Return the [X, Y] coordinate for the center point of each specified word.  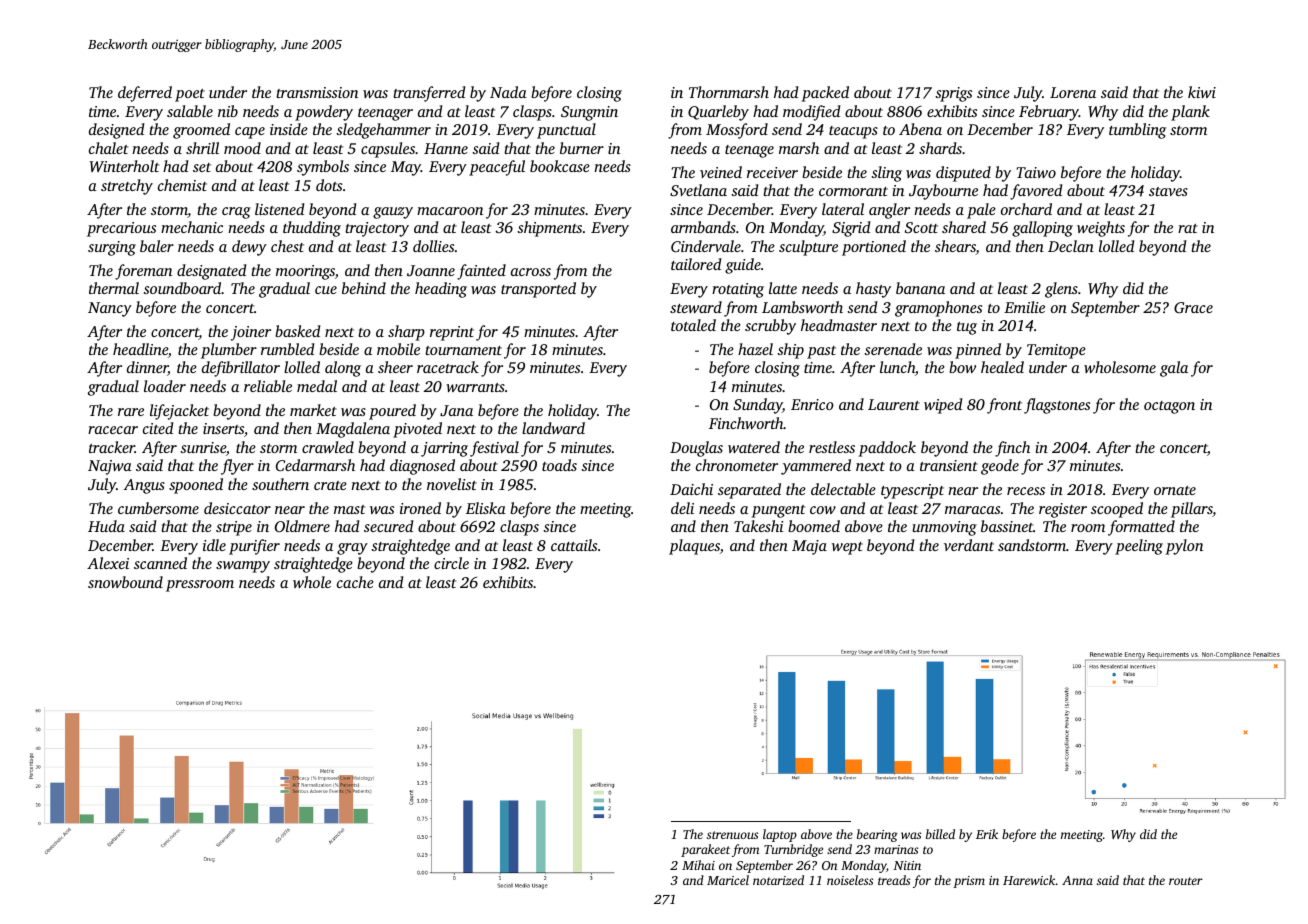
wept [847, 548]
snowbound [125, 582]
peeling [1139, 547]
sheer [395, 367]
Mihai [698, 865]
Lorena [1073, 92]
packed [825, 94]
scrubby [770, 327]
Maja [809, 547]
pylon [1184, 547]
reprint [452, 333]
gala [1174, 369]
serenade [893, 349]
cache [355, 582]
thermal [114, 288]
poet [190, 95]
